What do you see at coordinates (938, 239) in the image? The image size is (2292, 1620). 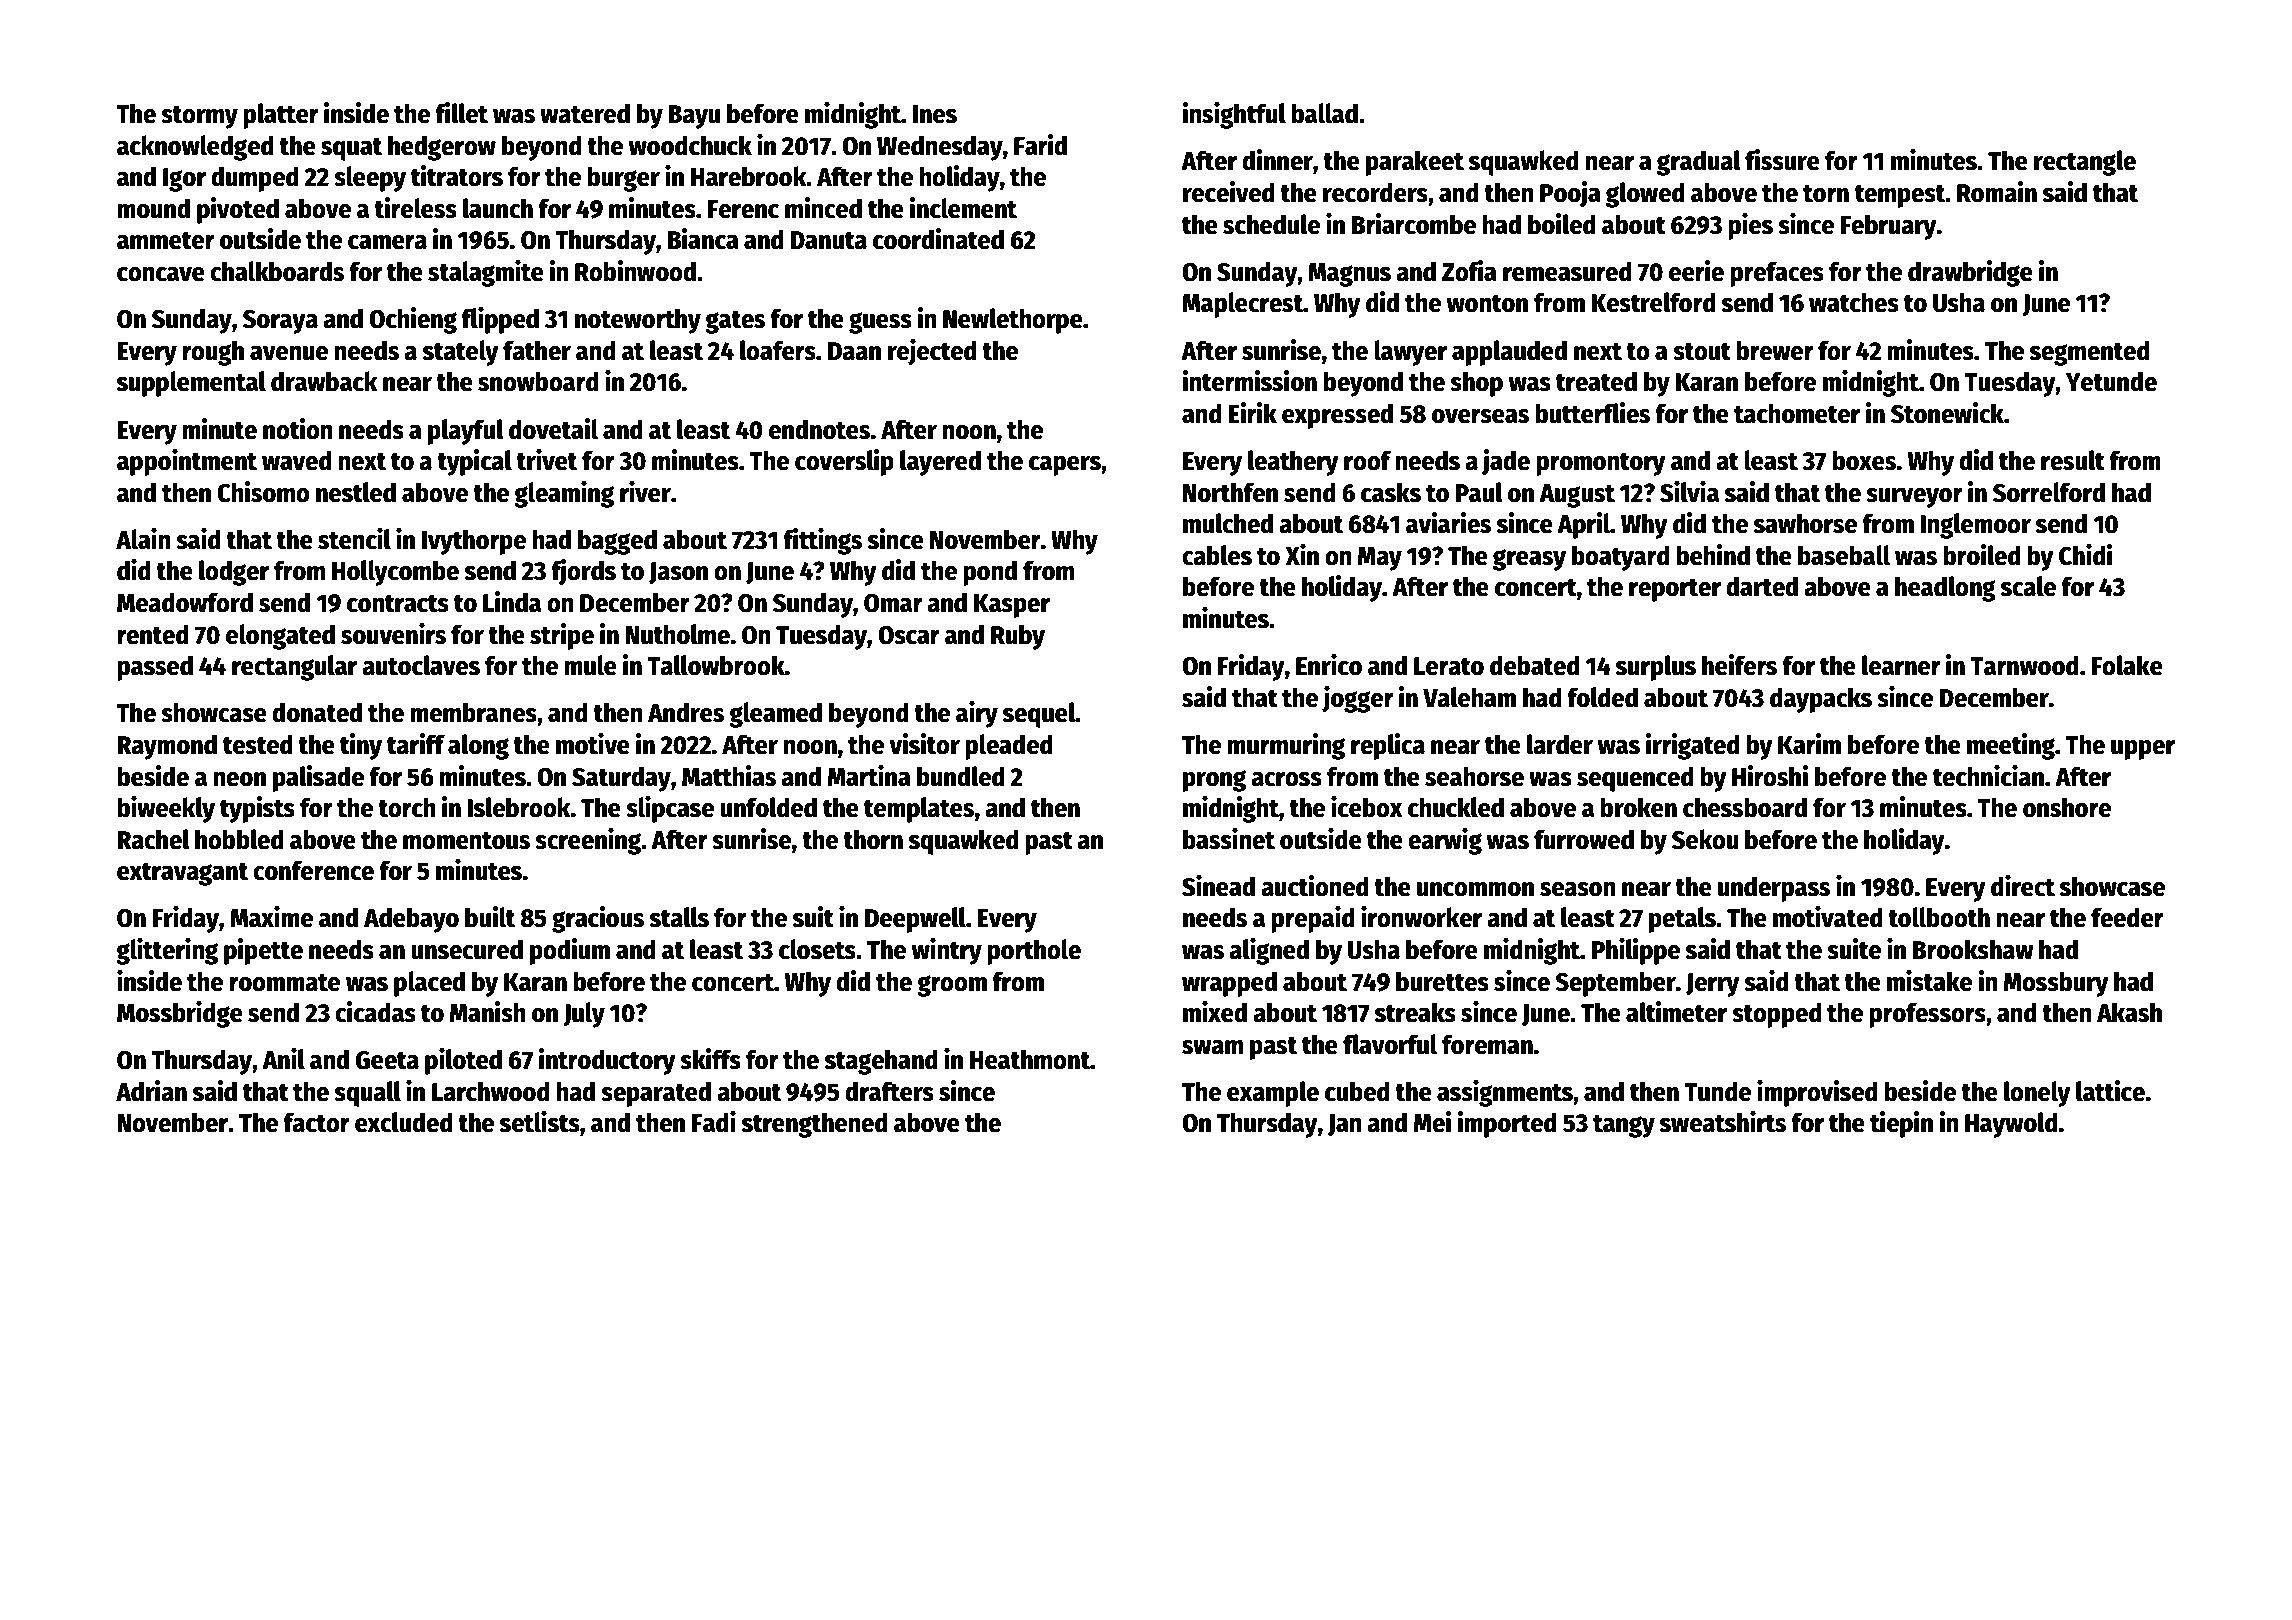 I see `coordinated` at bounding box center [938, 239].
